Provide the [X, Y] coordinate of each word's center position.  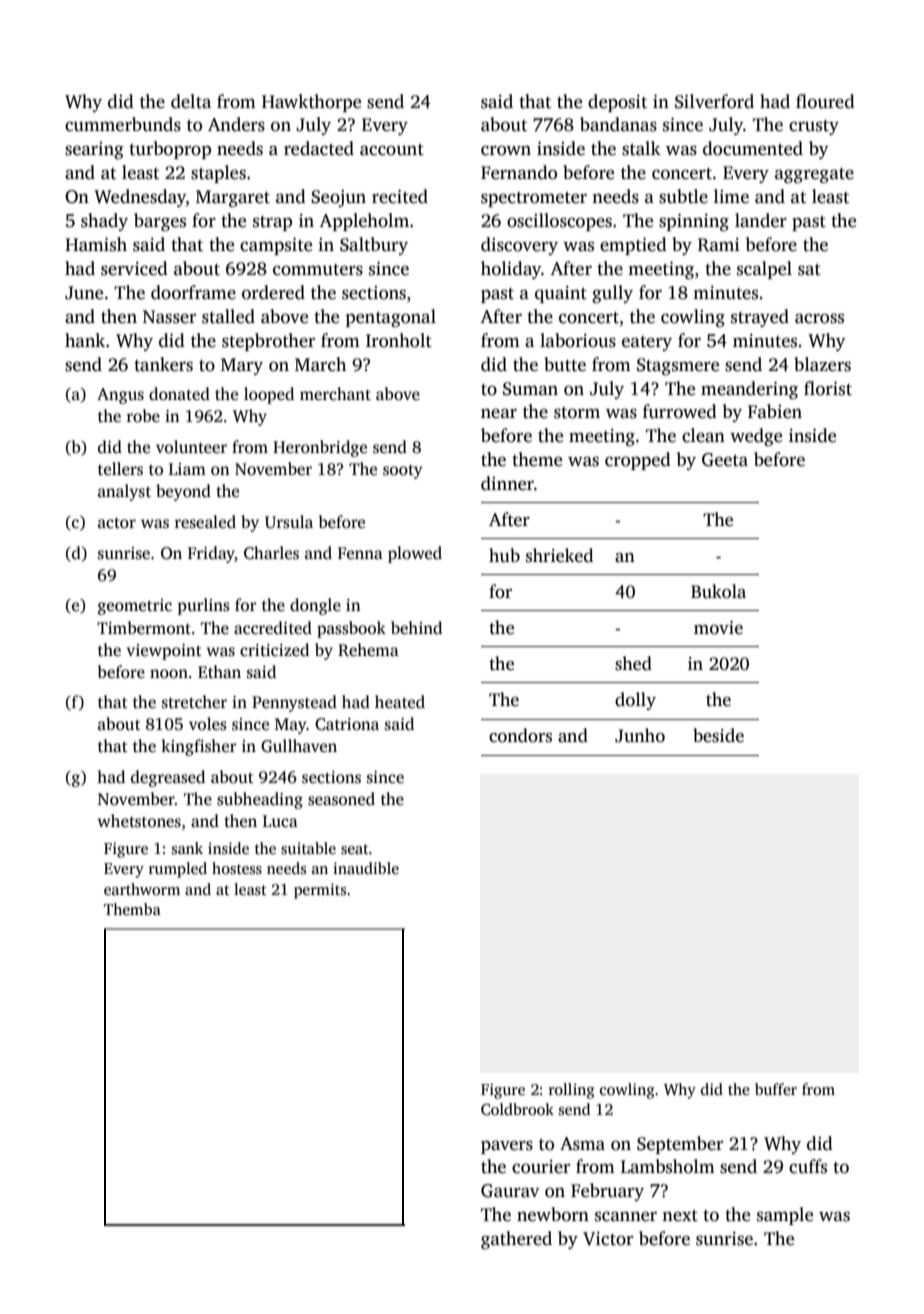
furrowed [680, 411]
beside [718, 735]
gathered [516, 1240]
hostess [237, 868]
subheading [260, 800]
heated [400, 702]
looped [269, 395]
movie [718, 628]
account [392, 150]
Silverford [714, 101]
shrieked [559, 555]
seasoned [341, 799]
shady [104, 222]
